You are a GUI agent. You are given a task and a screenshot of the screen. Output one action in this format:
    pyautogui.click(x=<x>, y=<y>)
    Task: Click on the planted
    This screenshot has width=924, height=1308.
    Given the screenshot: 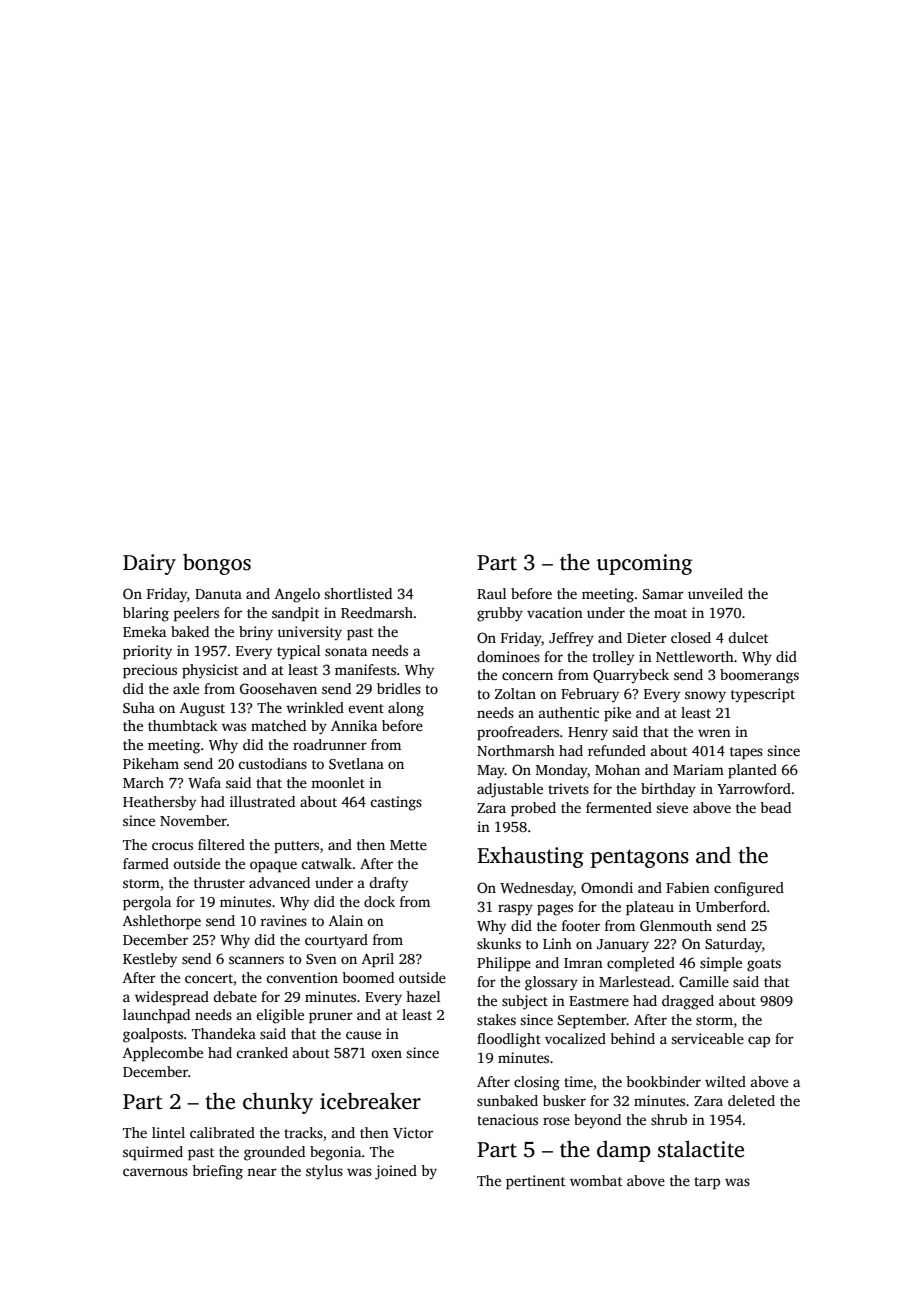 What is the action you would take?
    pyautogui.click(x=752, y=771)
